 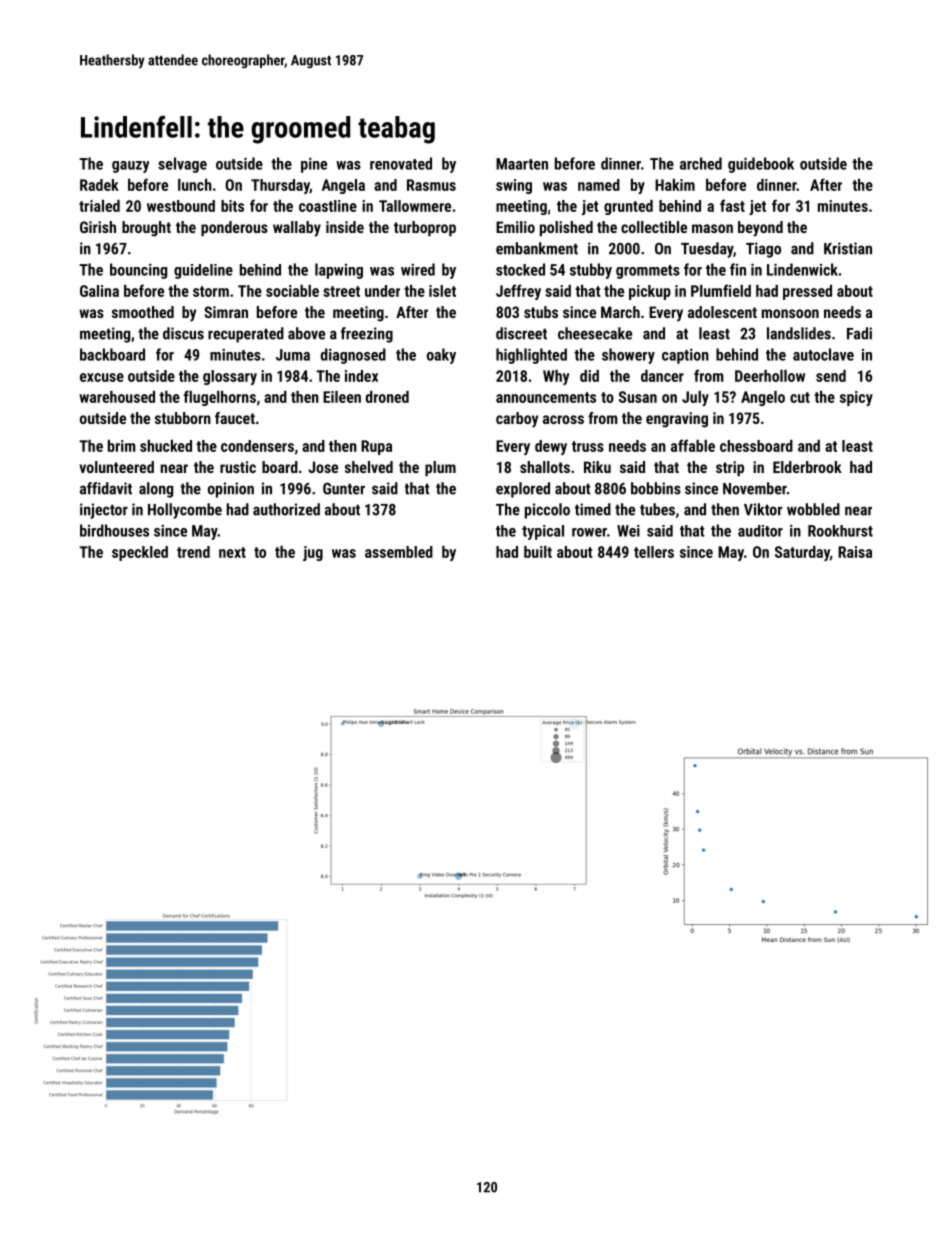 What do you see at coordinates (376, 447) in the image?
I see `Rupa` at bounding box center [376, 447].
